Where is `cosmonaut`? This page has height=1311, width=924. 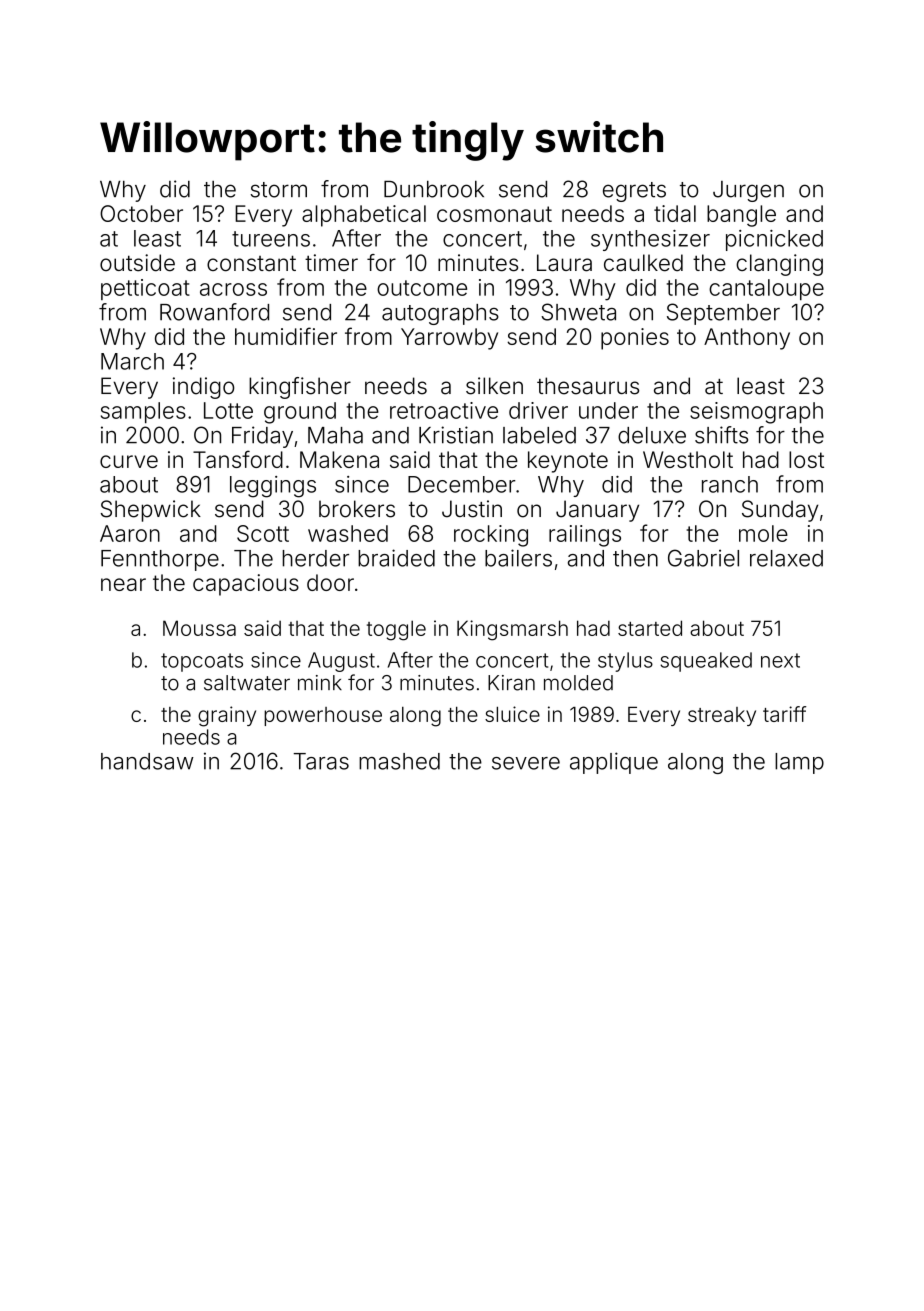 cosmonaut is located at coordinates (494, 214).
